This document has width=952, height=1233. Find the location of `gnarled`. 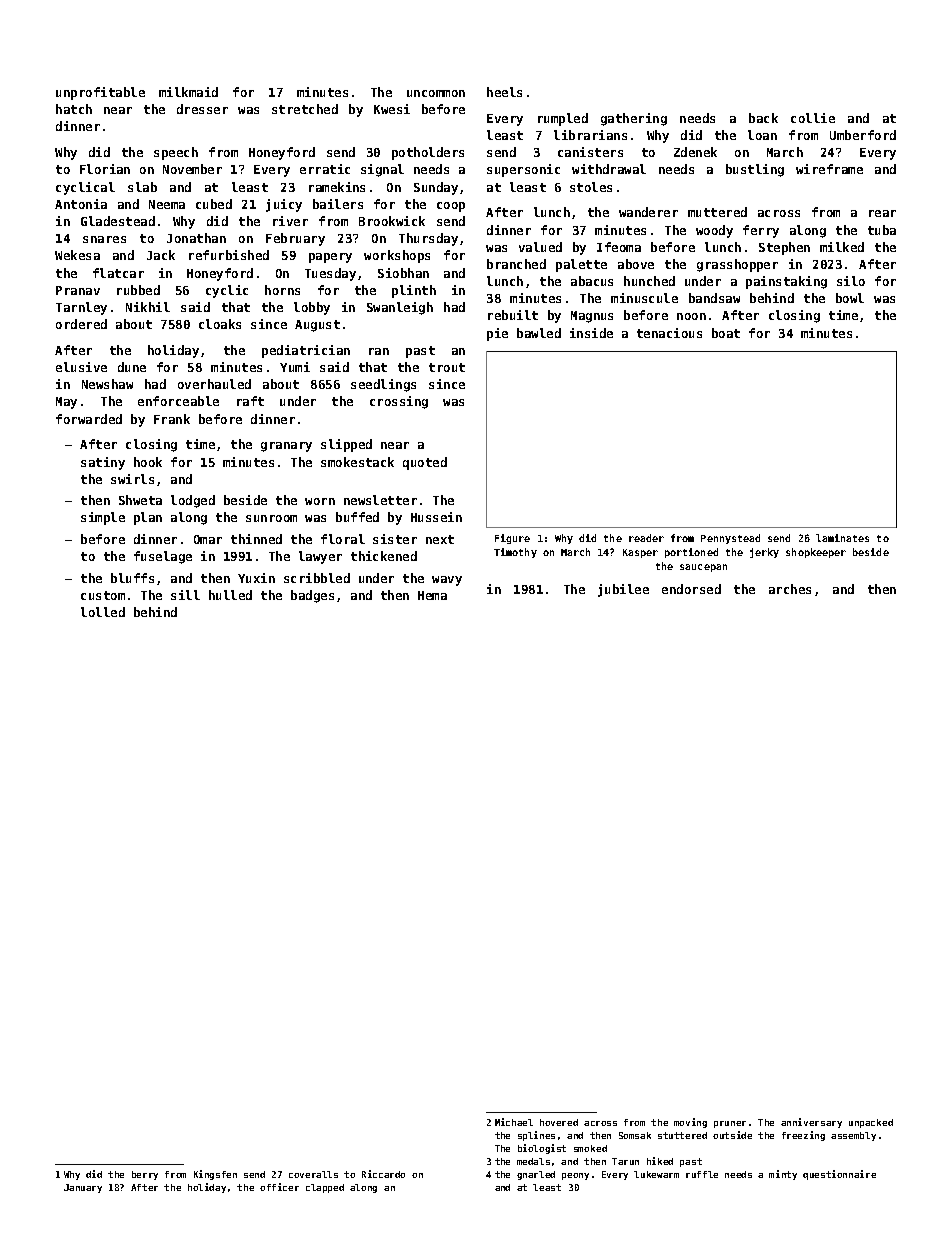

gnarled is located at coordinates (536, 1175).
